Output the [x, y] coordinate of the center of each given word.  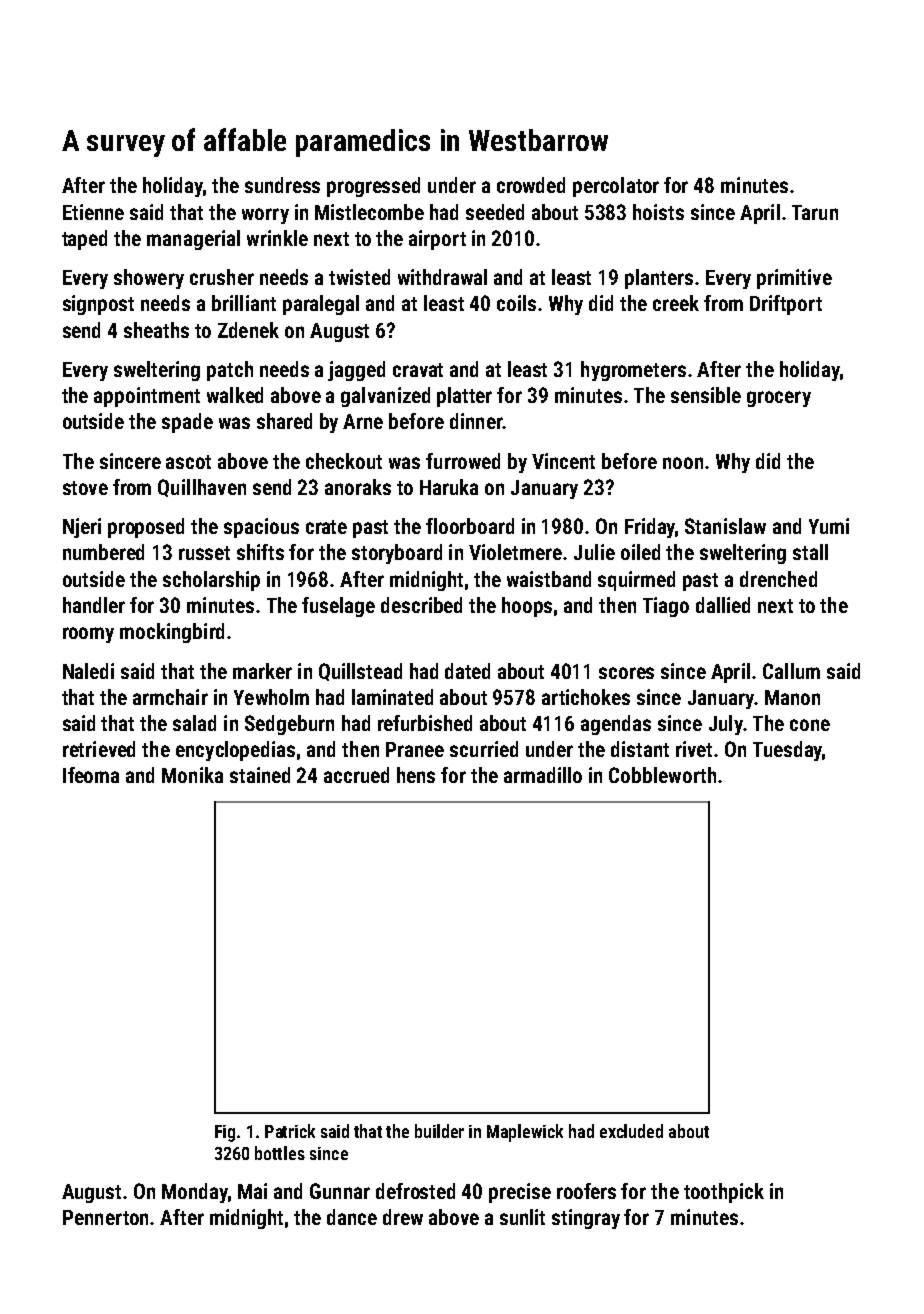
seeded [495, 212]
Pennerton [105, 1217]
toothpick [724, 1193]
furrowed [463, 461]
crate [326, 527]
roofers [586, 1191]
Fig [225, 1133]
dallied [723, 605]
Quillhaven [202, 488]
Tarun [815, 212]
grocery [779, 399]
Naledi [88, 671]
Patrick [290, 1131]
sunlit [522, 1217]
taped [84, 240]
